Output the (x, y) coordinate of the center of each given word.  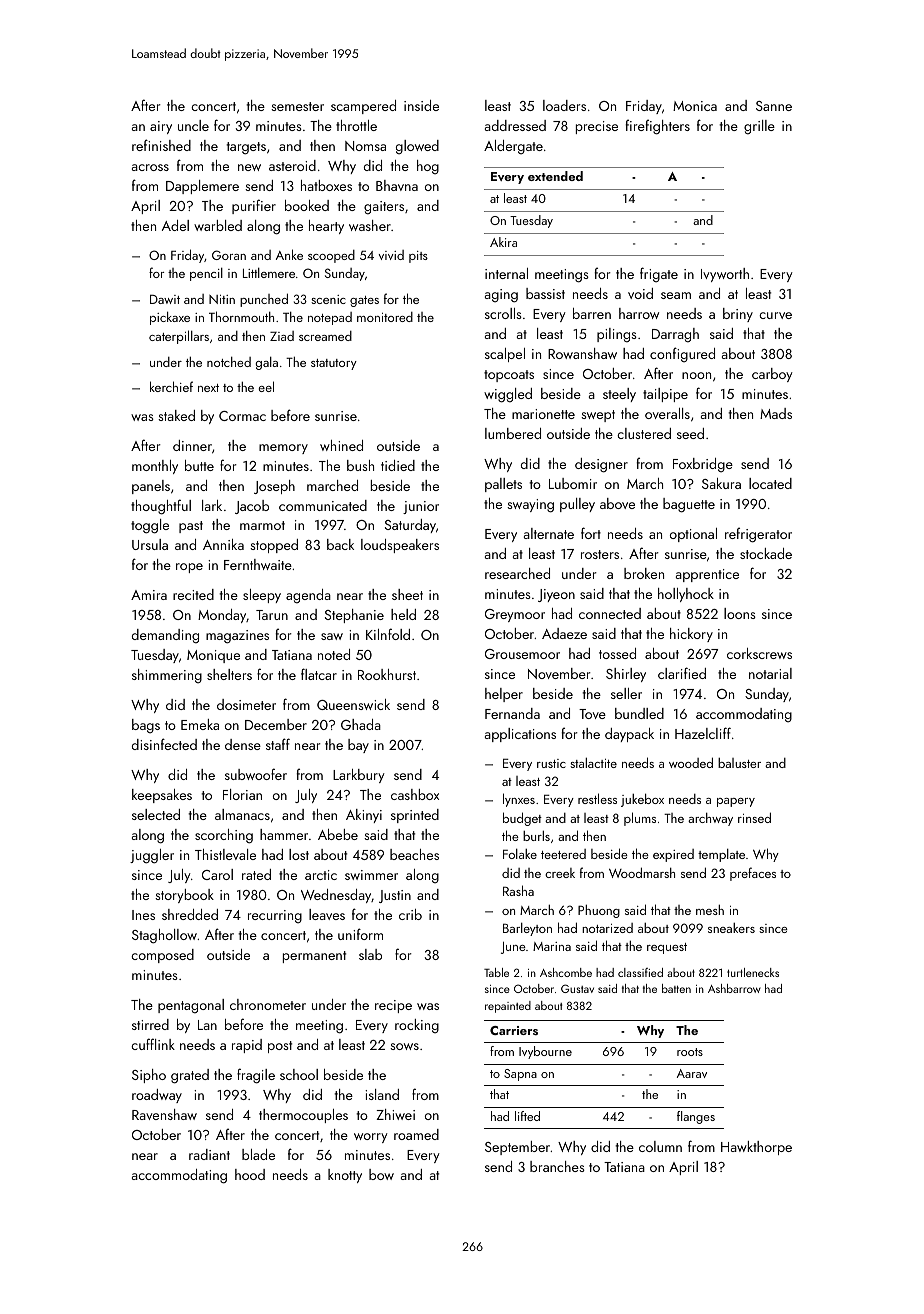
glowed (417, 147)
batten (676, 988)
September (518, 1148)
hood (250, 1174)
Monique (213, 656)
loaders (564, 105)
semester (297, 106)
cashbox (415, 794)
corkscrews (759, 653)
